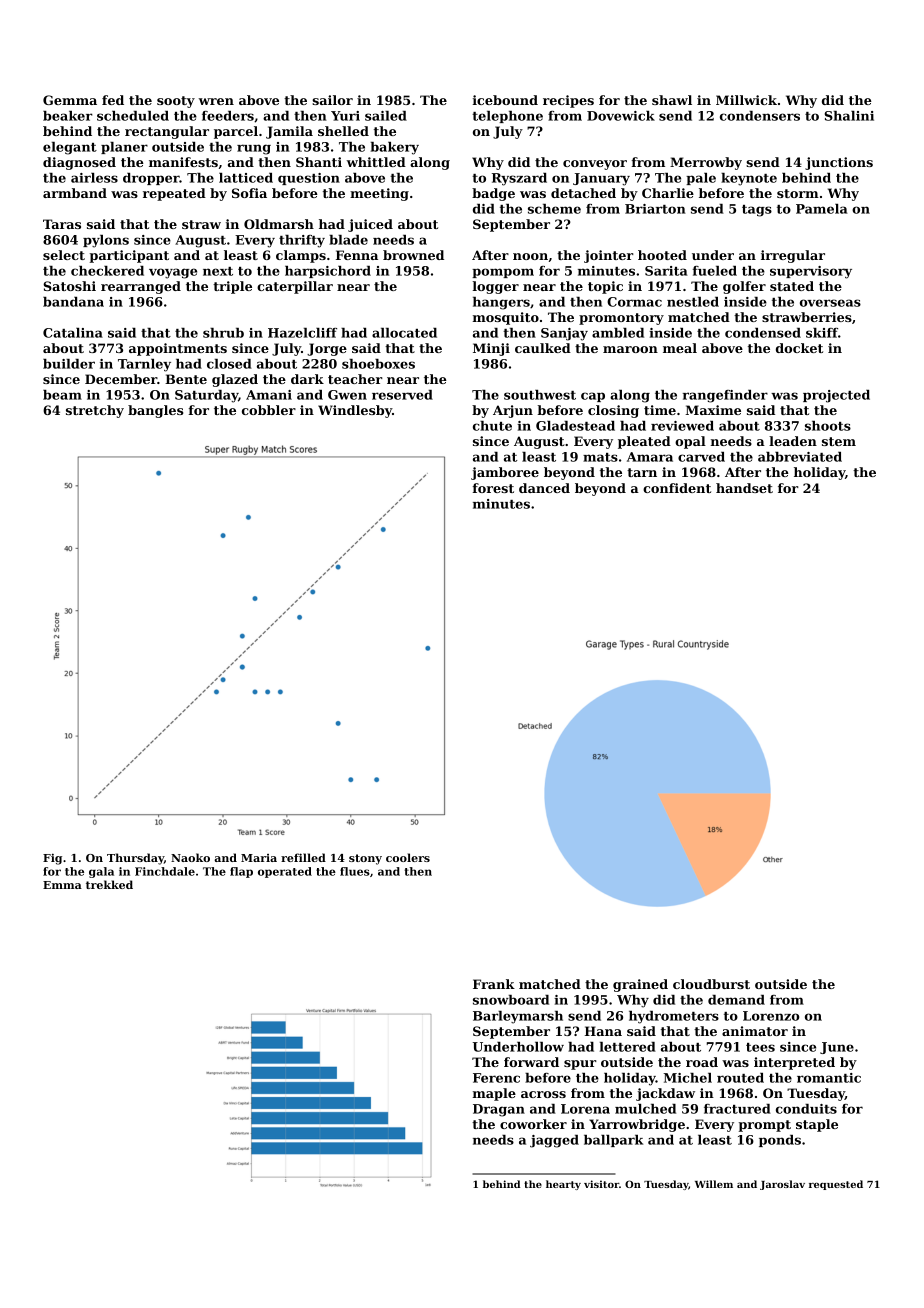  I want to click on ponds, so click(780, 1141).
